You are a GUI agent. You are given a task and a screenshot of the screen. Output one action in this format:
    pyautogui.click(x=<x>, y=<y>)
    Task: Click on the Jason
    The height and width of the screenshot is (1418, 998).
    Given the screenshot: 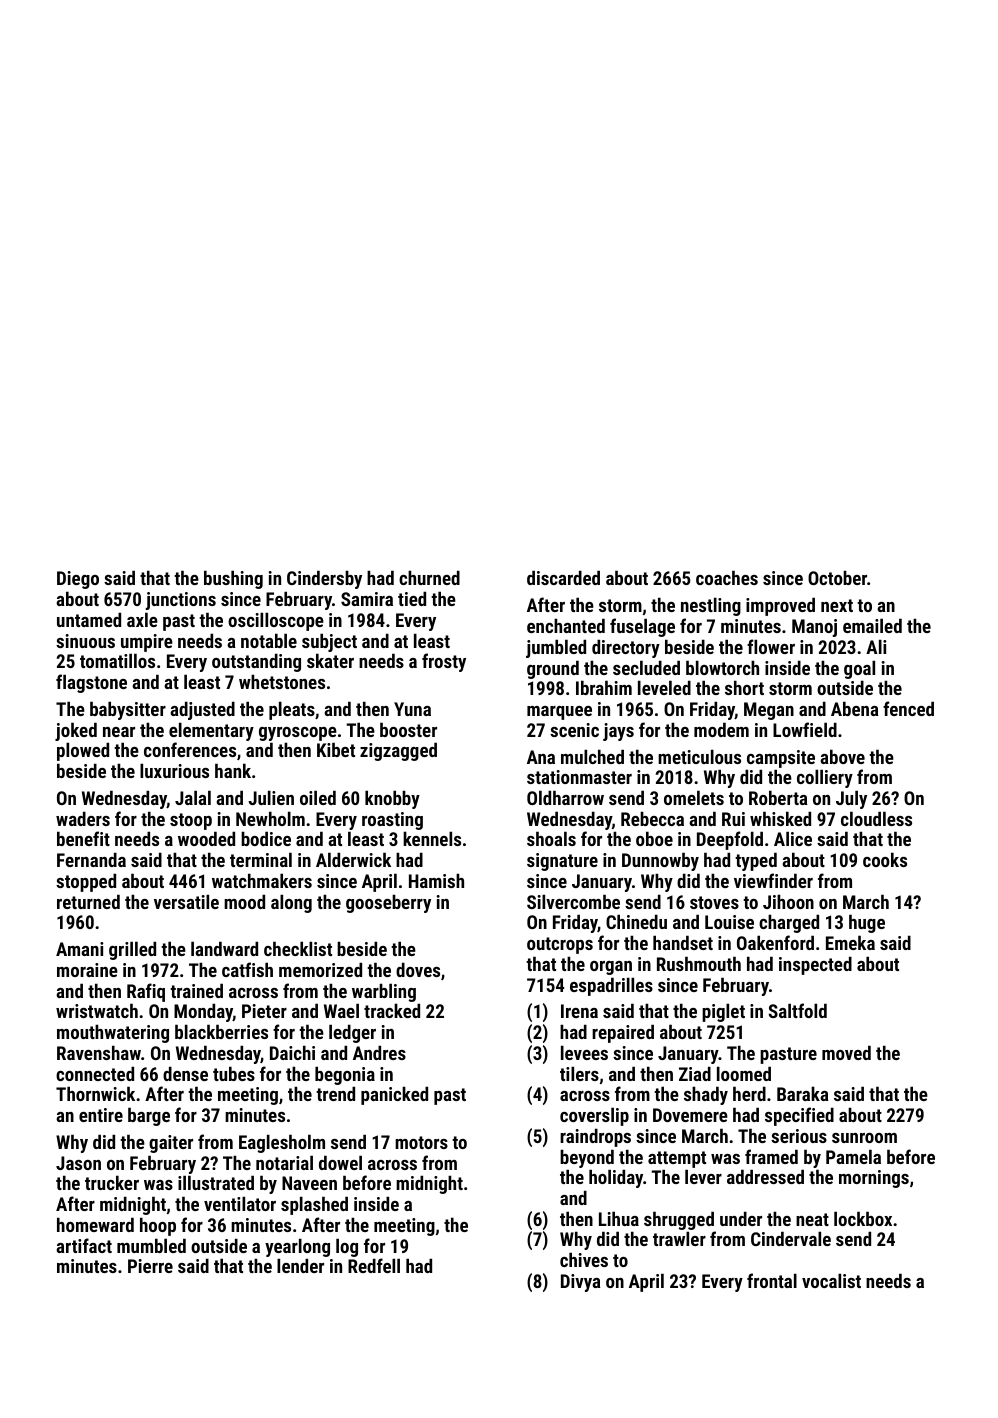 What is the action you would take?
    pyautogui.click(x=78, y=1163)
